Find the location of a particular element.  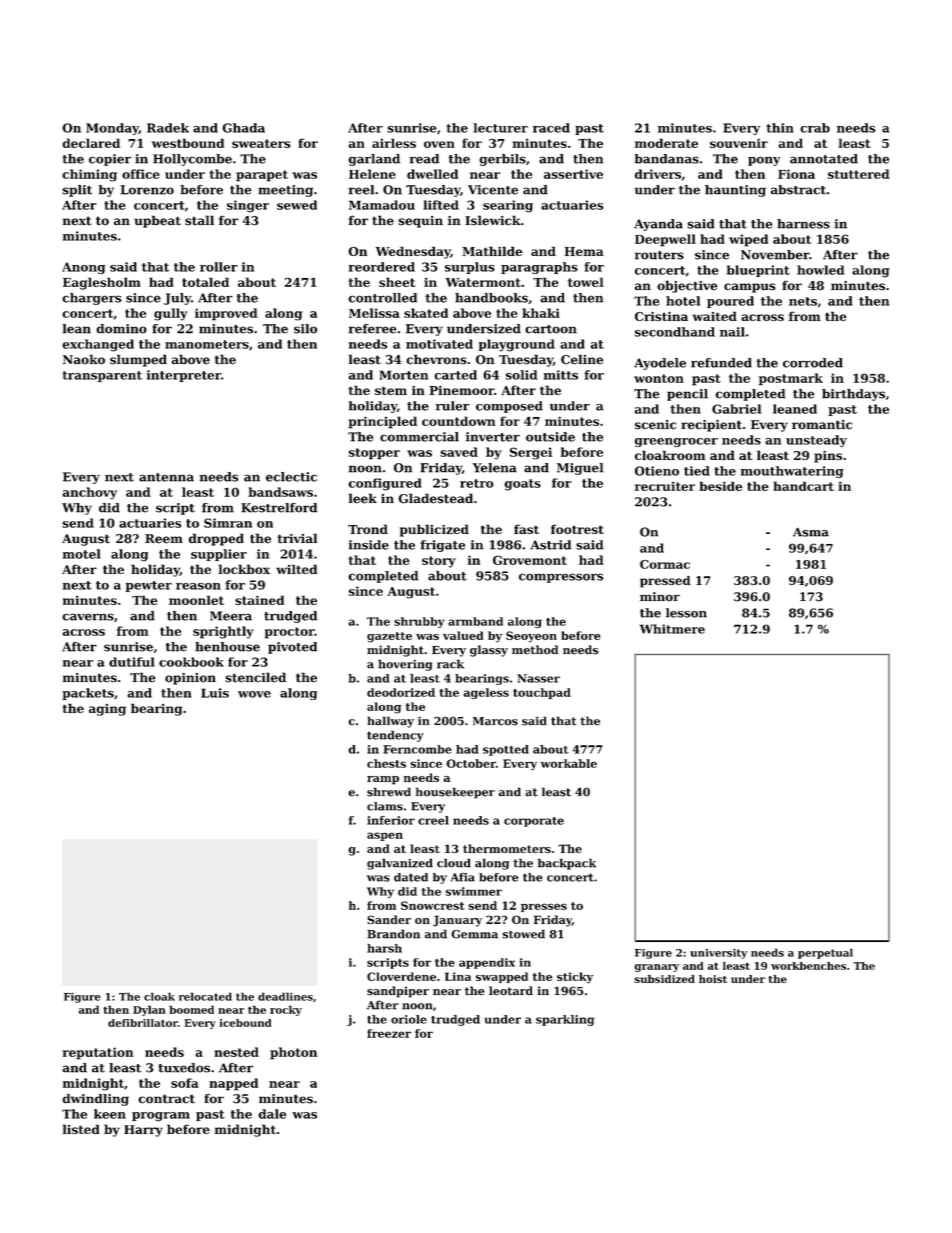

anchovy is located at coordinates (90, 493).
